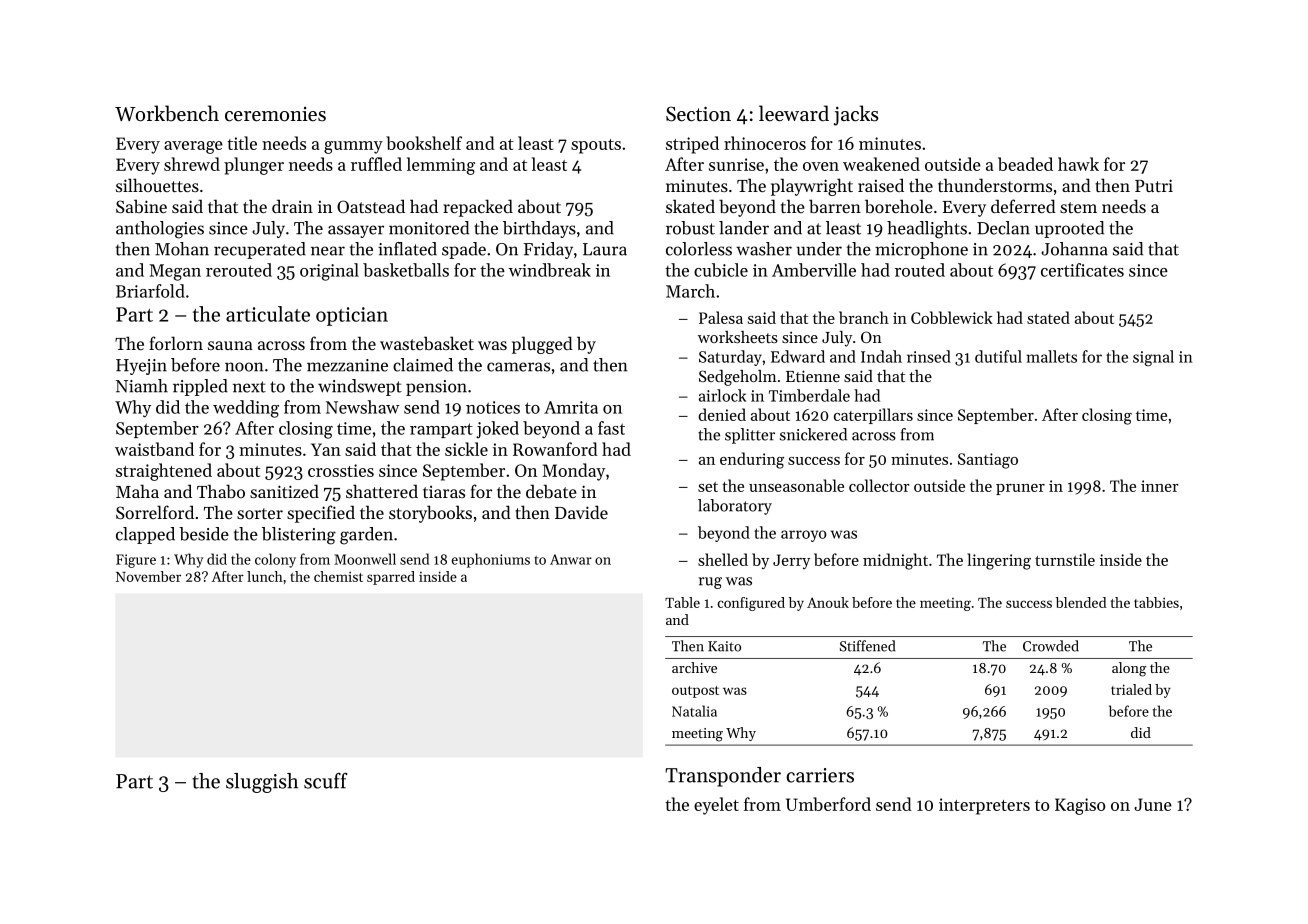 Image resolution: width=1308 pixels, height=924 pixels. What do you see at coordinates (246, 409) in the screenshot?
I see `wedding` at bounding box center [246, 409].
